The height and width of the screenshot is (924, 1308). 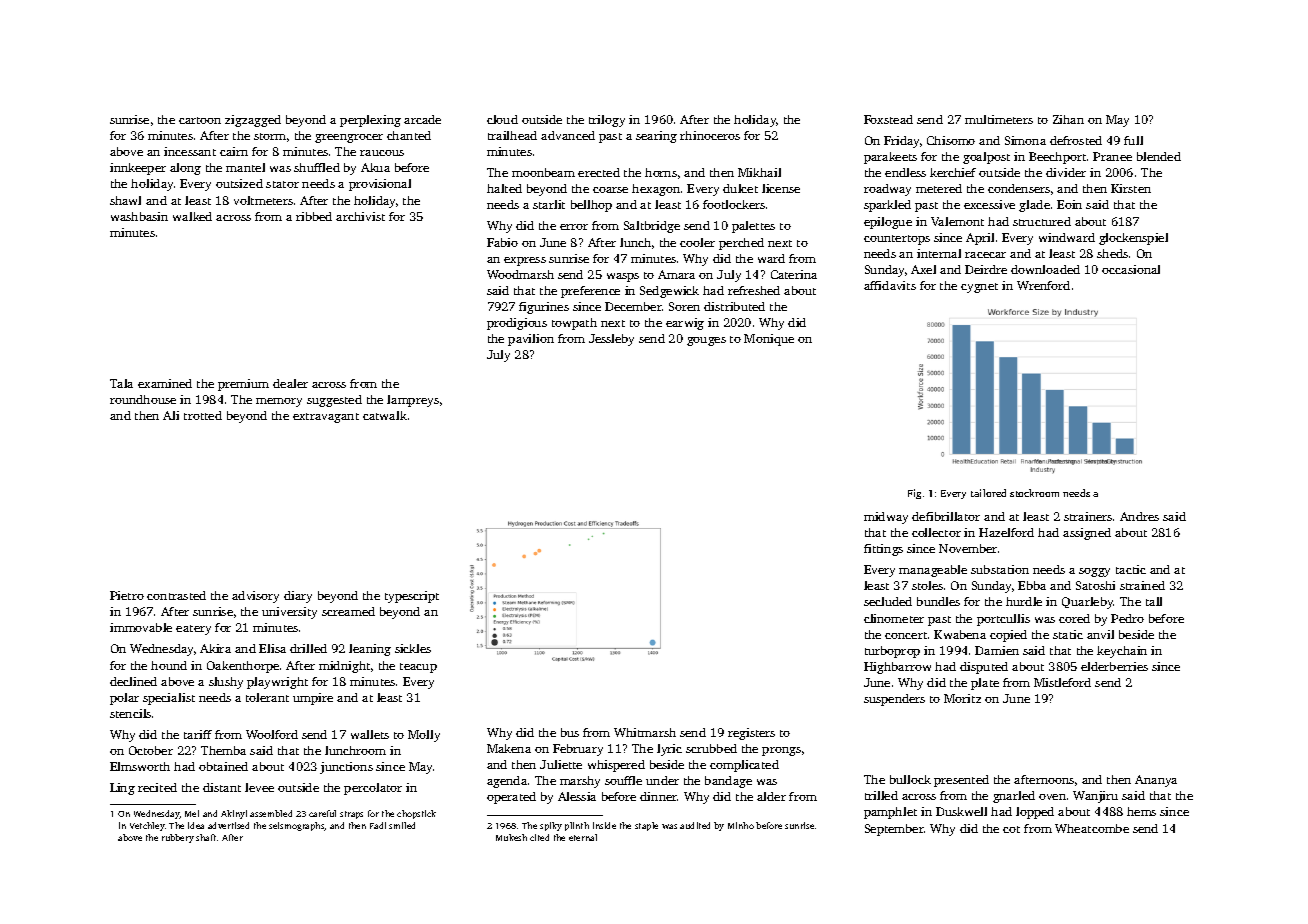 What do you see at coordinates (413, 401) in the screenshot?
I see `lampreys` at bounding box center [413, 401].
